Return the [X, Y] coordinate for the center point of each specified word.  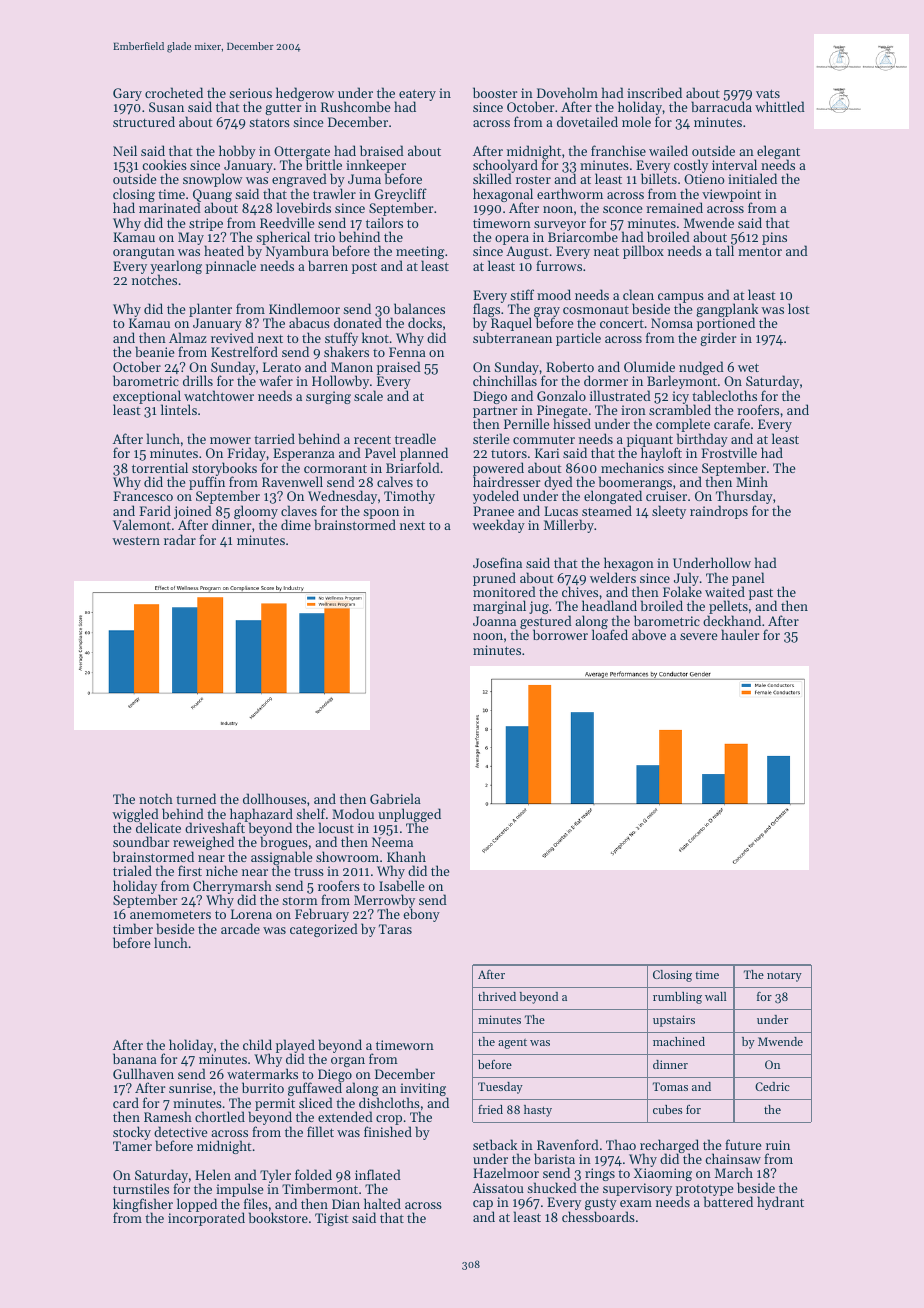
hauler [740, 634]
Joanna [494, 621]
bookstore [278, 1217]
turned [196, 798]
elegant [778, 152]
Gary [127, 94]
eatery [417, 95]
